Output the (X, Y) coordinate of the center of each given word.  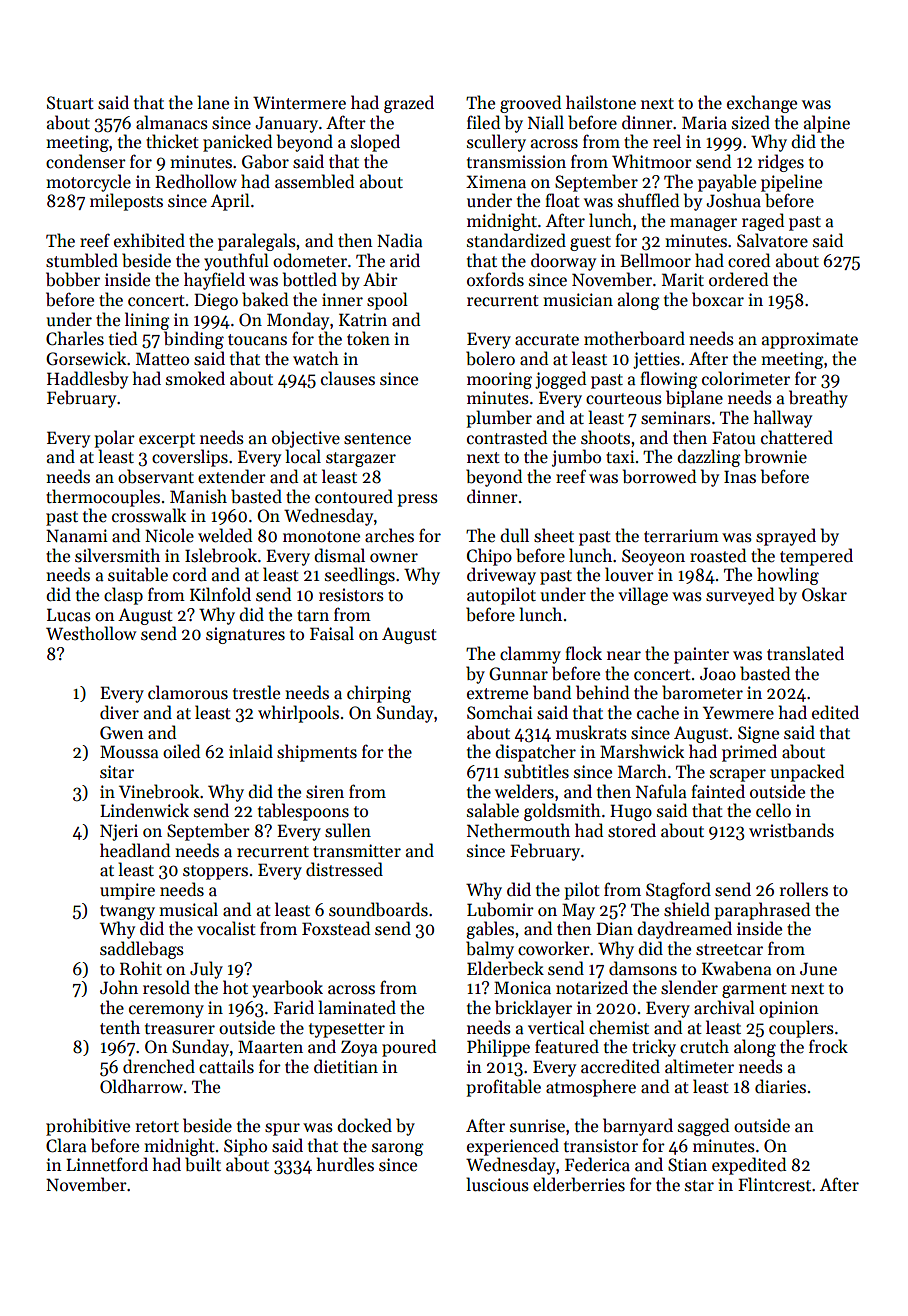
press (417, 500)
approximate (810, 340)
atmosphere (591, 1088)
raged (763, 222)
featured (567, 1046)
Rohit (141, 968)
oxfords (495, 279)
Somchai (500, 712)
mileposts (126, 202)
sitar (117, 772)
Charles (75, 338)
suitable (138, 574)
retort (157, 1127)
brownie (775, 456)
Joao (718, 674)
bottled (310, 279)
